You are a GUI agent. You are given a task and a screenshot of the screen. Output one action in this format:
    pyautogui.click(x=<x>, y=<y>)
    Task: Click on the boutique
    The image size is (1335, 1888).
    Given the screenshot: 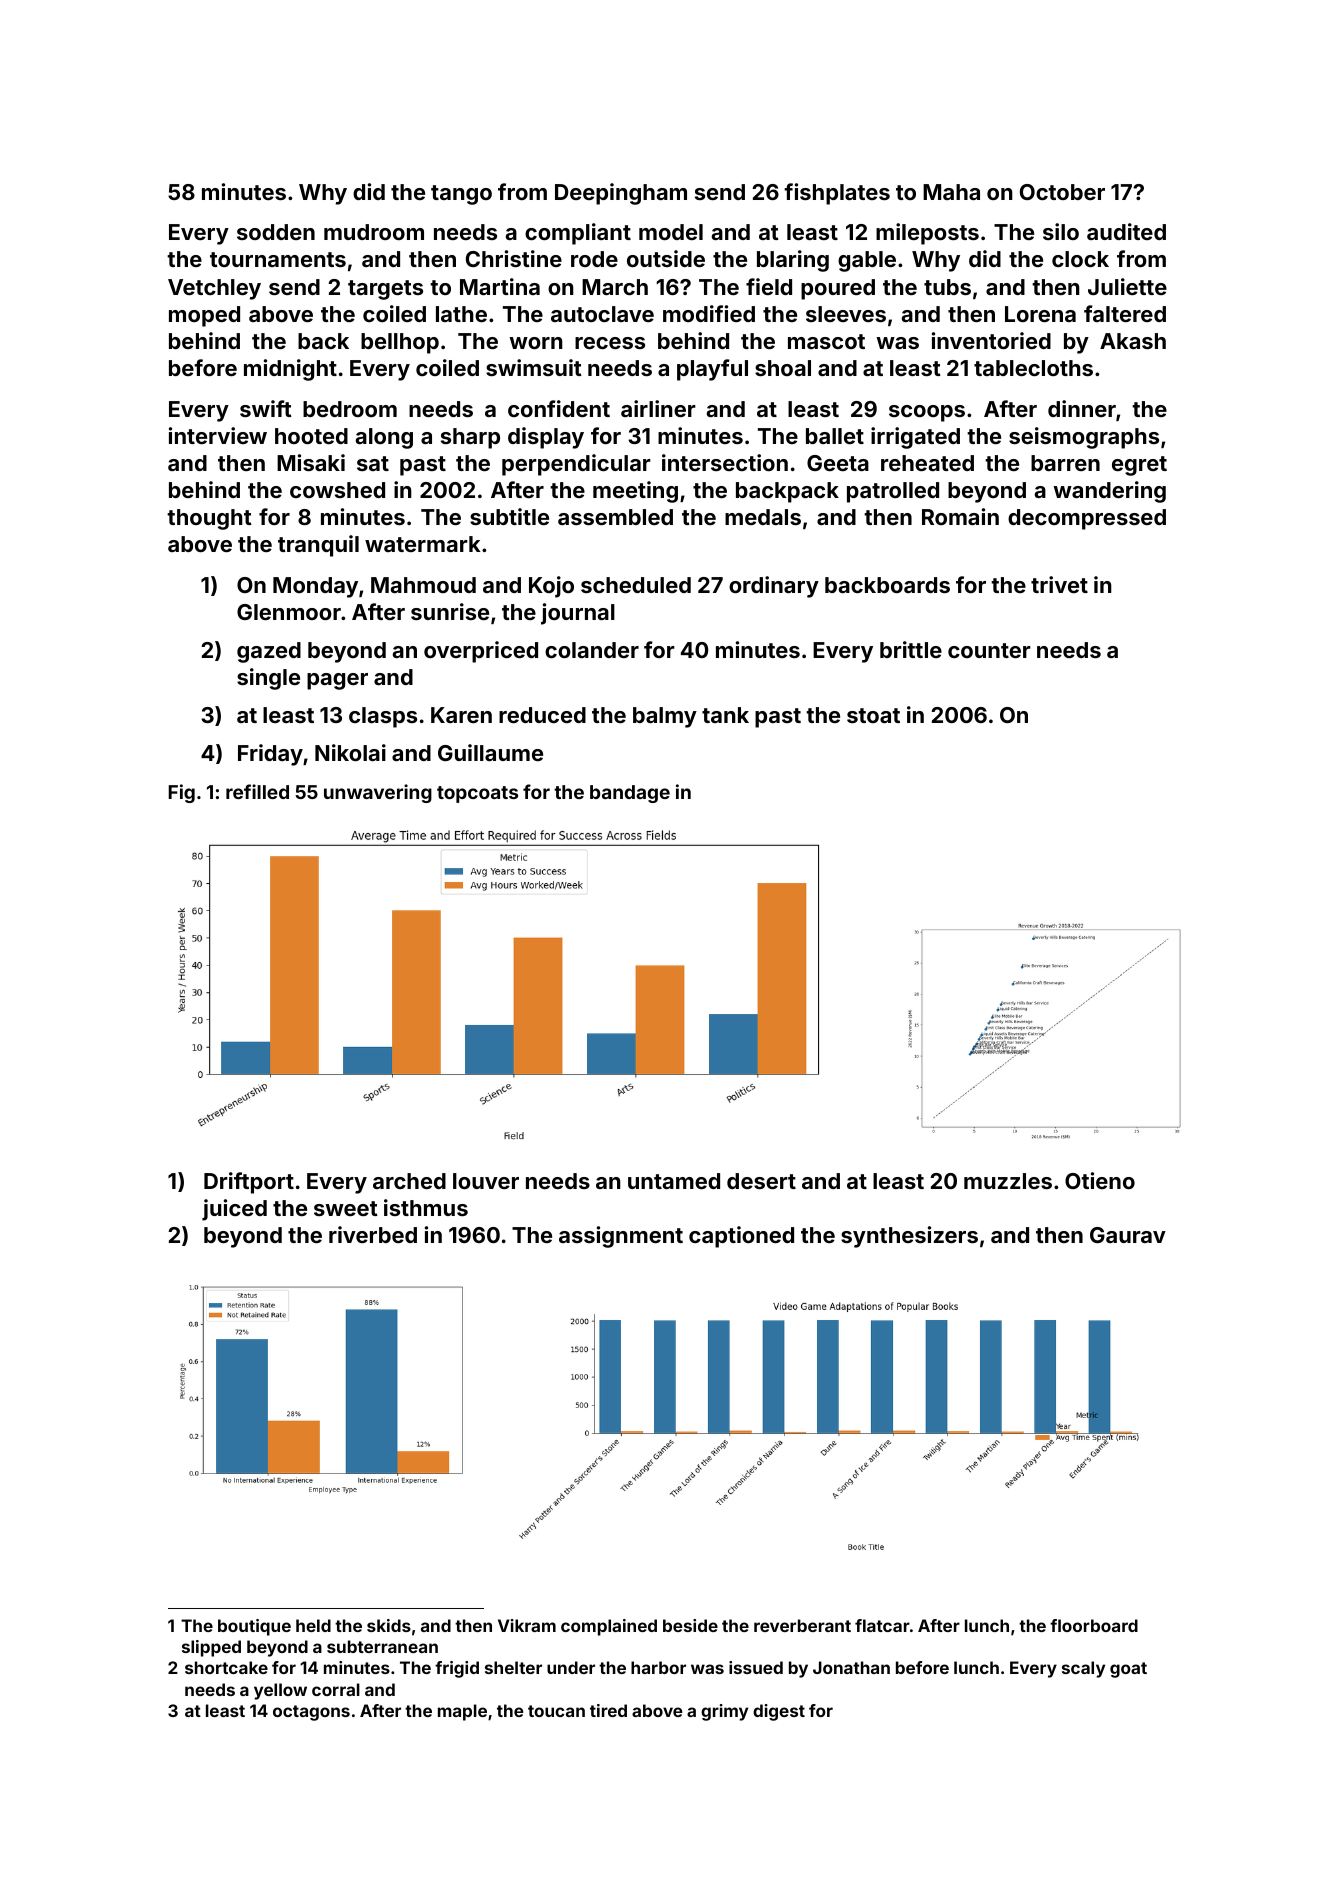 What is the action you would take?
    pyautogui.click(x=254, y=1627)
